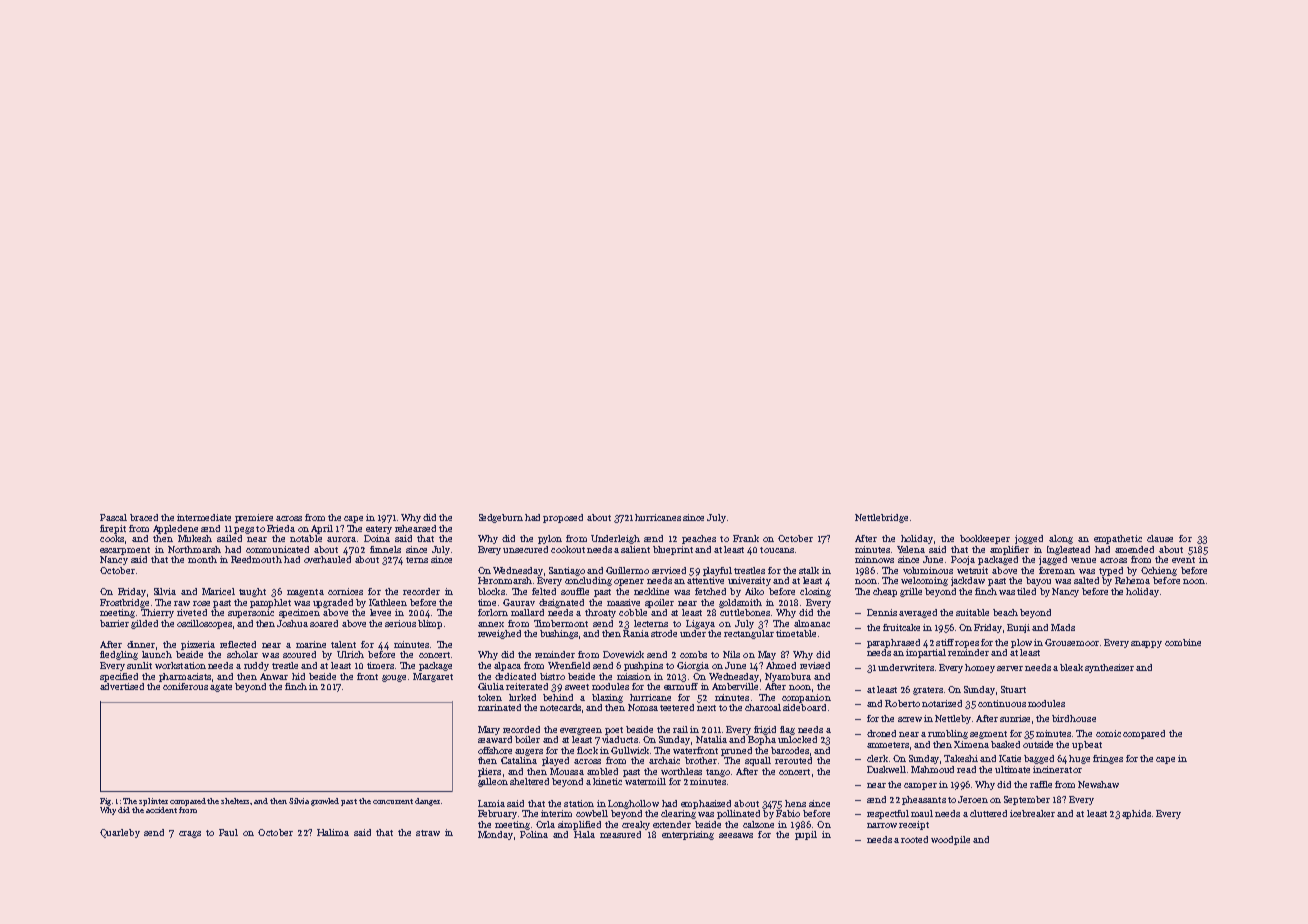  What do you see at coordinates (1160, 538) in the screenshot?
I see `clause` at bounding box center [1160, 538].
